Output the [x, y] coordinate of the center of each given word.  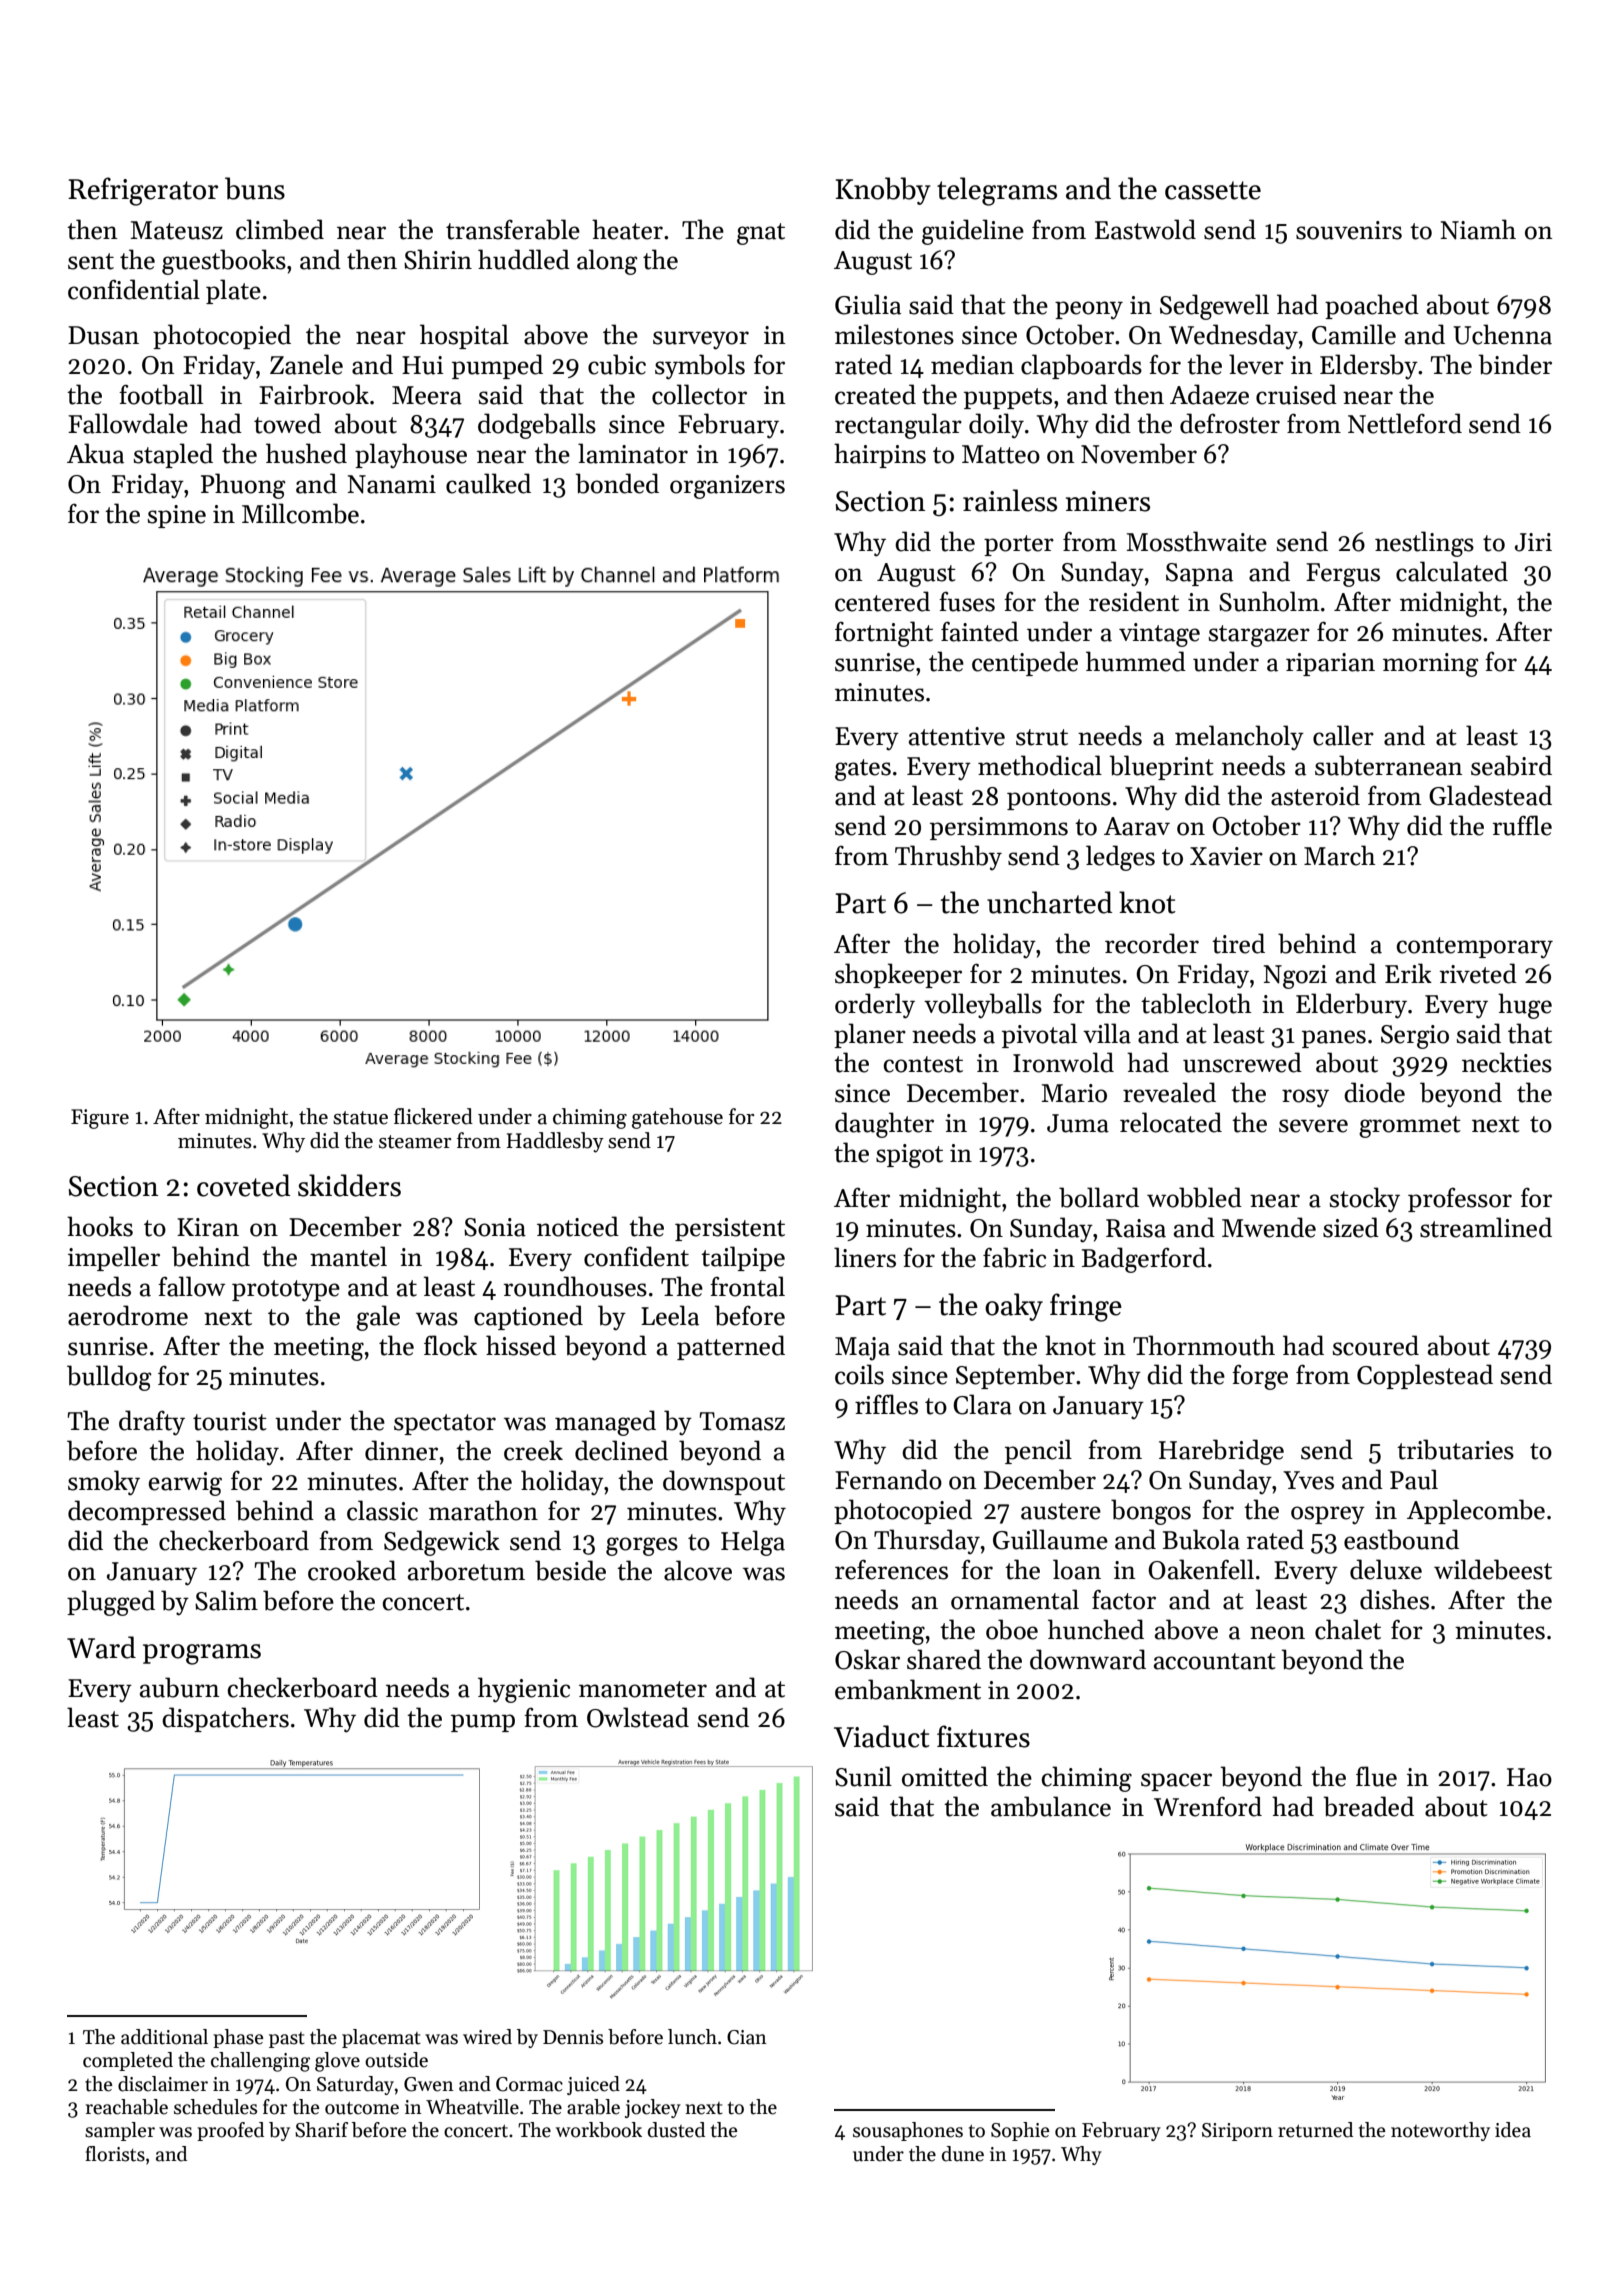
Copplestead [1425, 1376]
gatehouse [677, 1118]
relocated [1171, 1122]
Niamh [1478, 229]
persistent [730, 1229]
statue [360, 1118]
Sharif [321, 2130]
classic [382, 1510]
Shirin [438, 259]
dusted [676, 2130]
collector [699, 394]
